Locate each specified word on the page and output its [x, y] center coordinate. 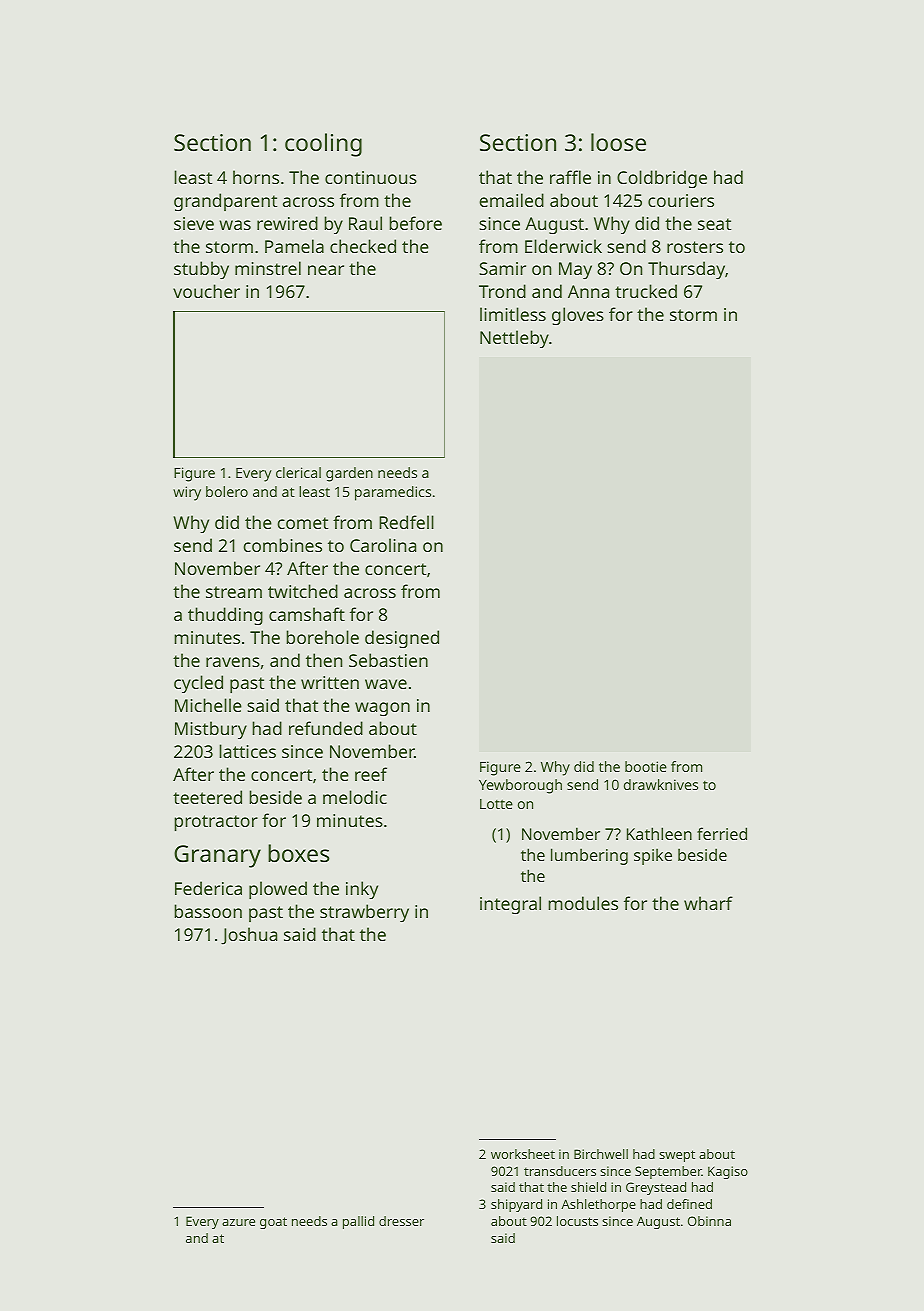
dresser [401, 1221]
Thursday [686, 270]
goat [273, 1223]
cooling [323, 145]
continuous [371, 177]
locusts [577, 1221]
